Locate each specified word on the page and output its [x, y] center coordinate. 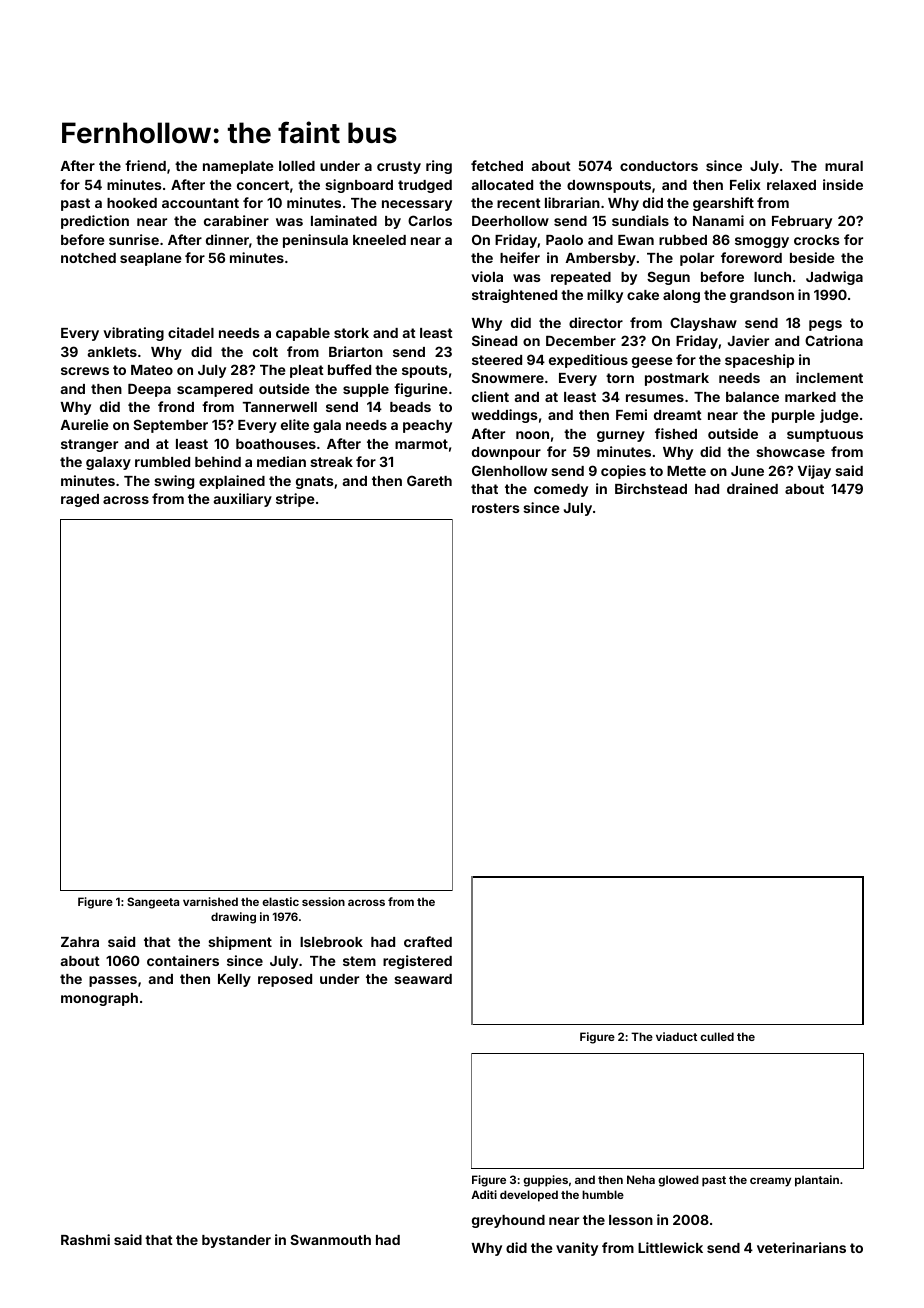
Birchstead [651, 488]
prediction [95, 222]
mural [844, 166]
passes [113, 981]
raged [80, 500]
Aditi [484, 1194]
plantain [817, 1181]
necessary [417, 205]
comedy [561, 490]
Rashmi [85, 1239]
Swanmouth [330, 1239]
